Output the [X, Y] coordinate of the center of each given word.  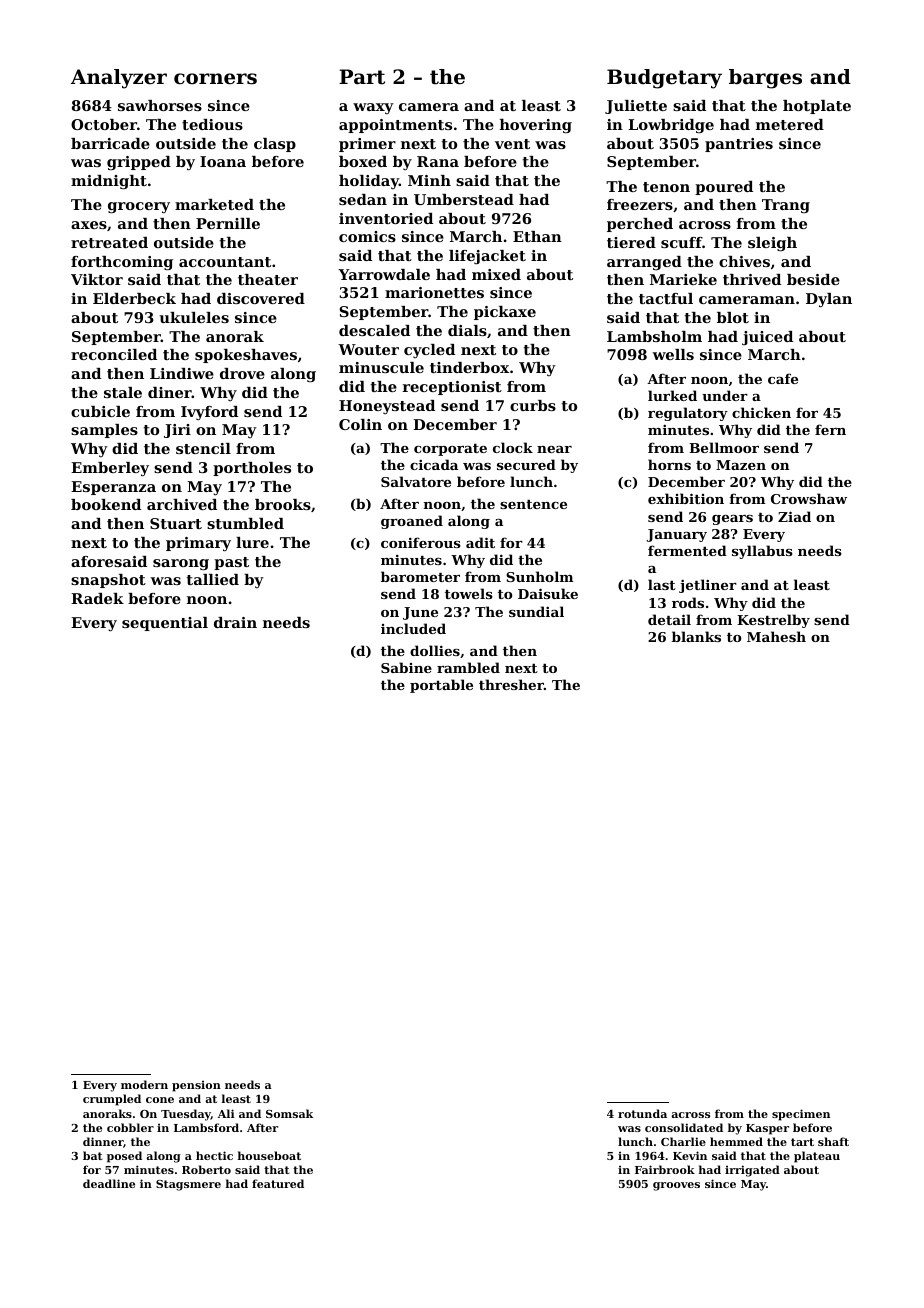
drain [235, 622]
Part [362, 77]
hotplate [817, 107]
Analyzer [119, 79]
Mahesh [776, 636]
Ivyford [209, 413]
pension [196, 1086]
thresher [511, 684]
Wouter [368, 349]
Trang [786, 206]
